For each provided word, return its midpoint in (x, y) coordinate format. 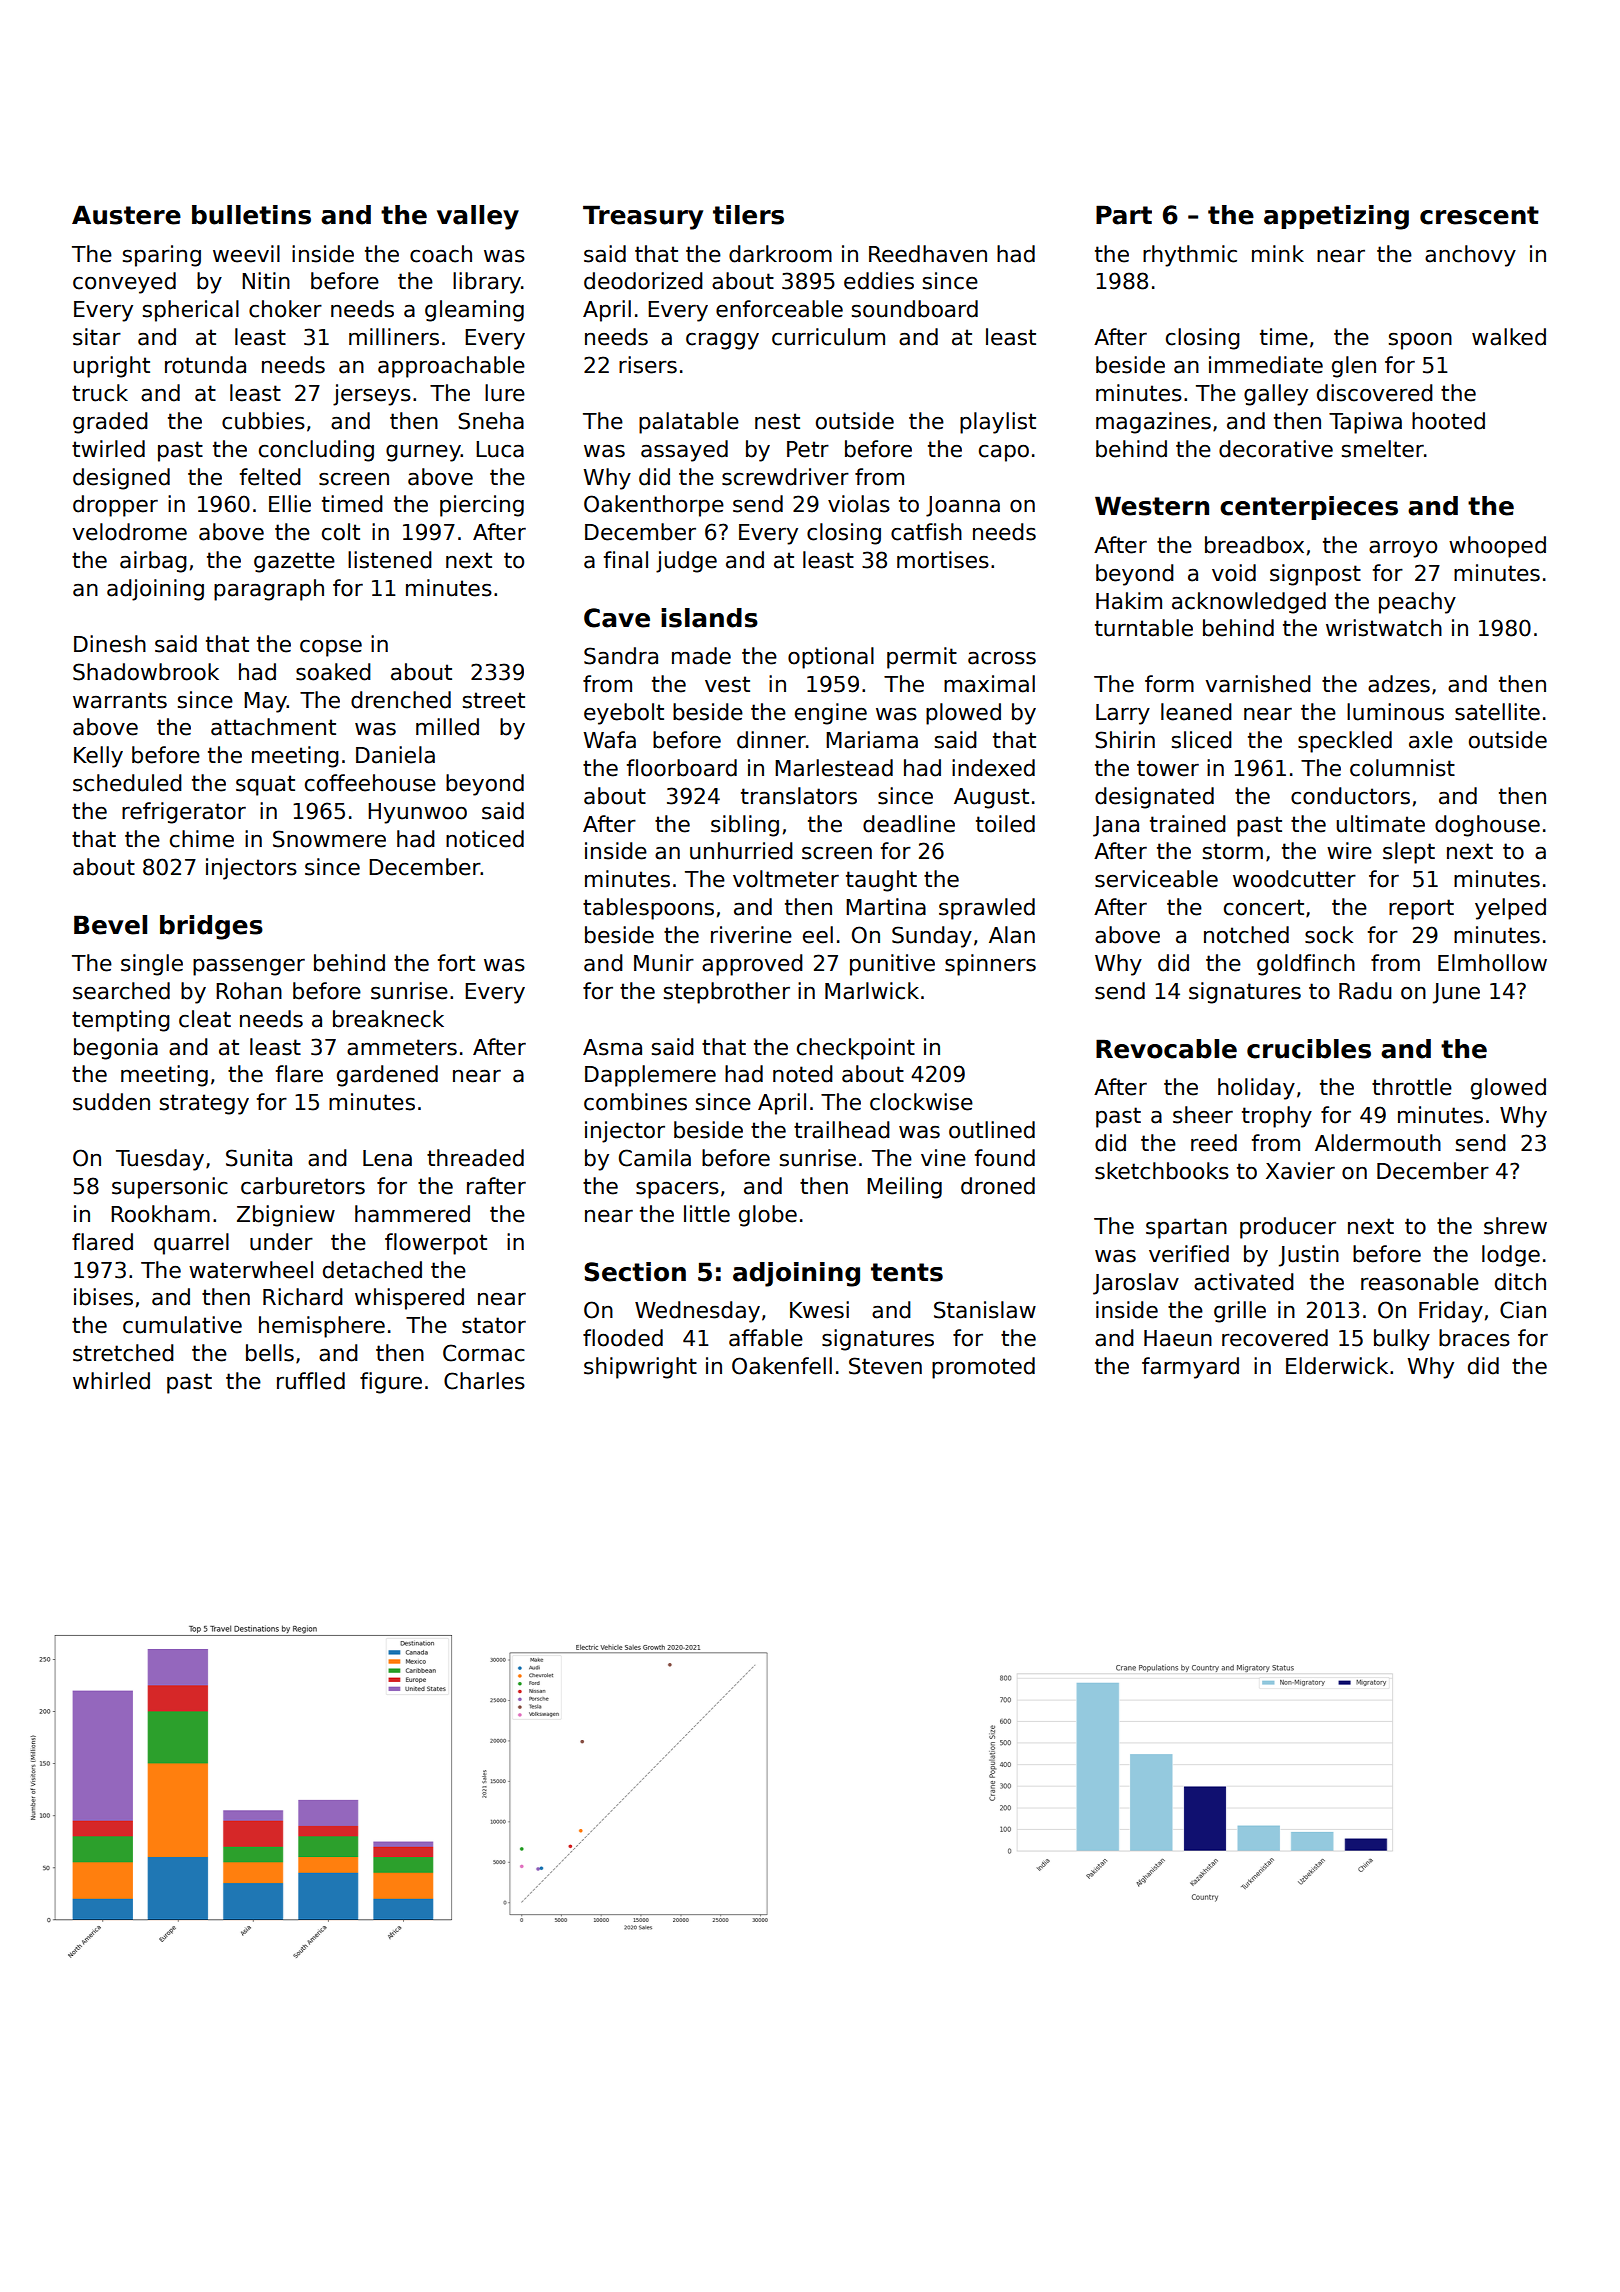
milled (447, 727)
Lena (387, 1158)
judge (686, 562)
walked (1509, 337)
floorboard (682, 768)
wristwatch (1384, 628)
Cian (1523, 1310)
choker (285, 309)
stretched (123, 1353)
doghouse (1487, 826)
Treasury (643, 217)
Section (635, 1272)
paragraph (269, 590)
